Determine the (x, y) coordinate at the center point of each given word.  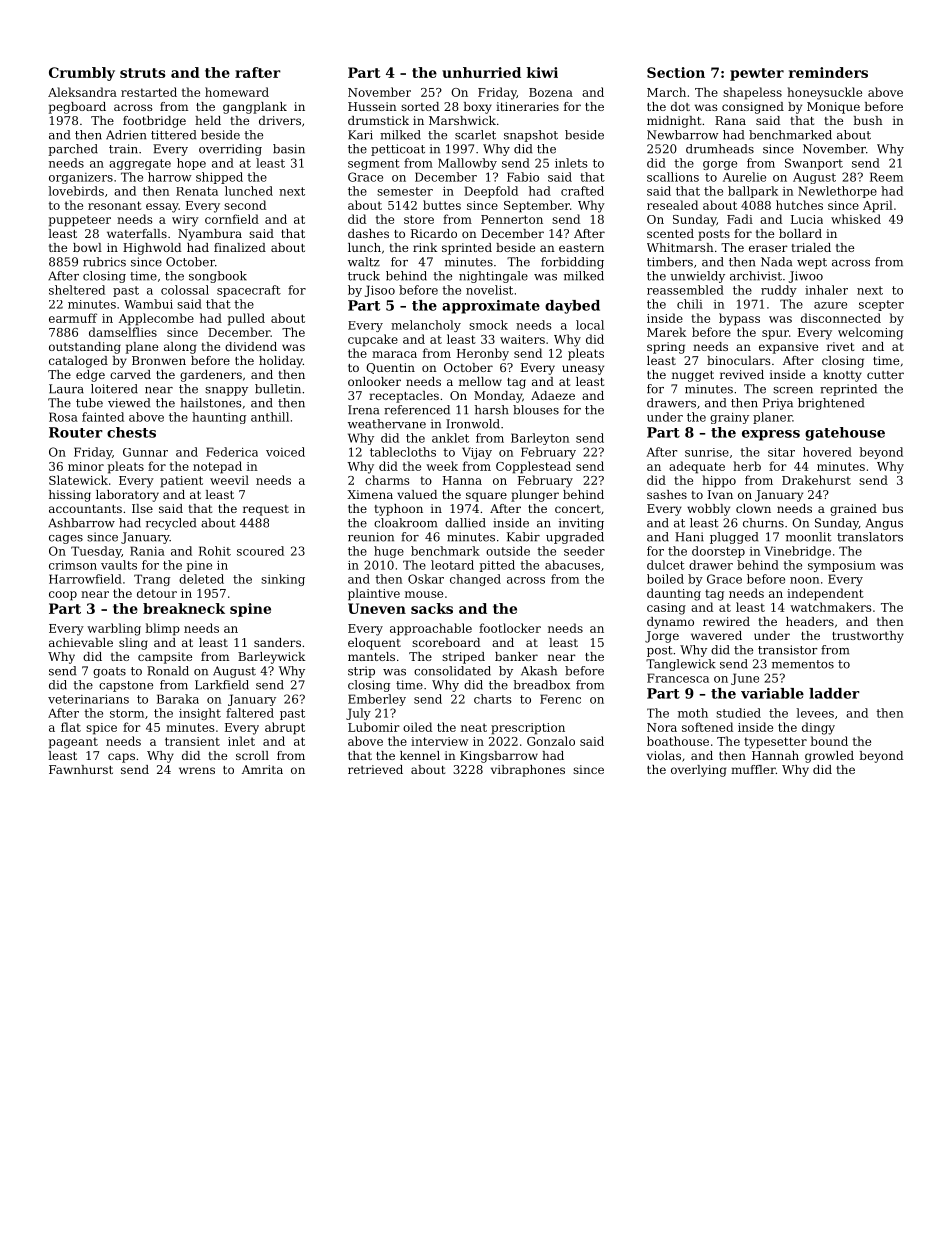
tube (89, 403)
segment (374, 164)
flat (71, 727)
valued (417, 494)
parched (73, 150)
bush (868, 120)
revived (742, 374)
